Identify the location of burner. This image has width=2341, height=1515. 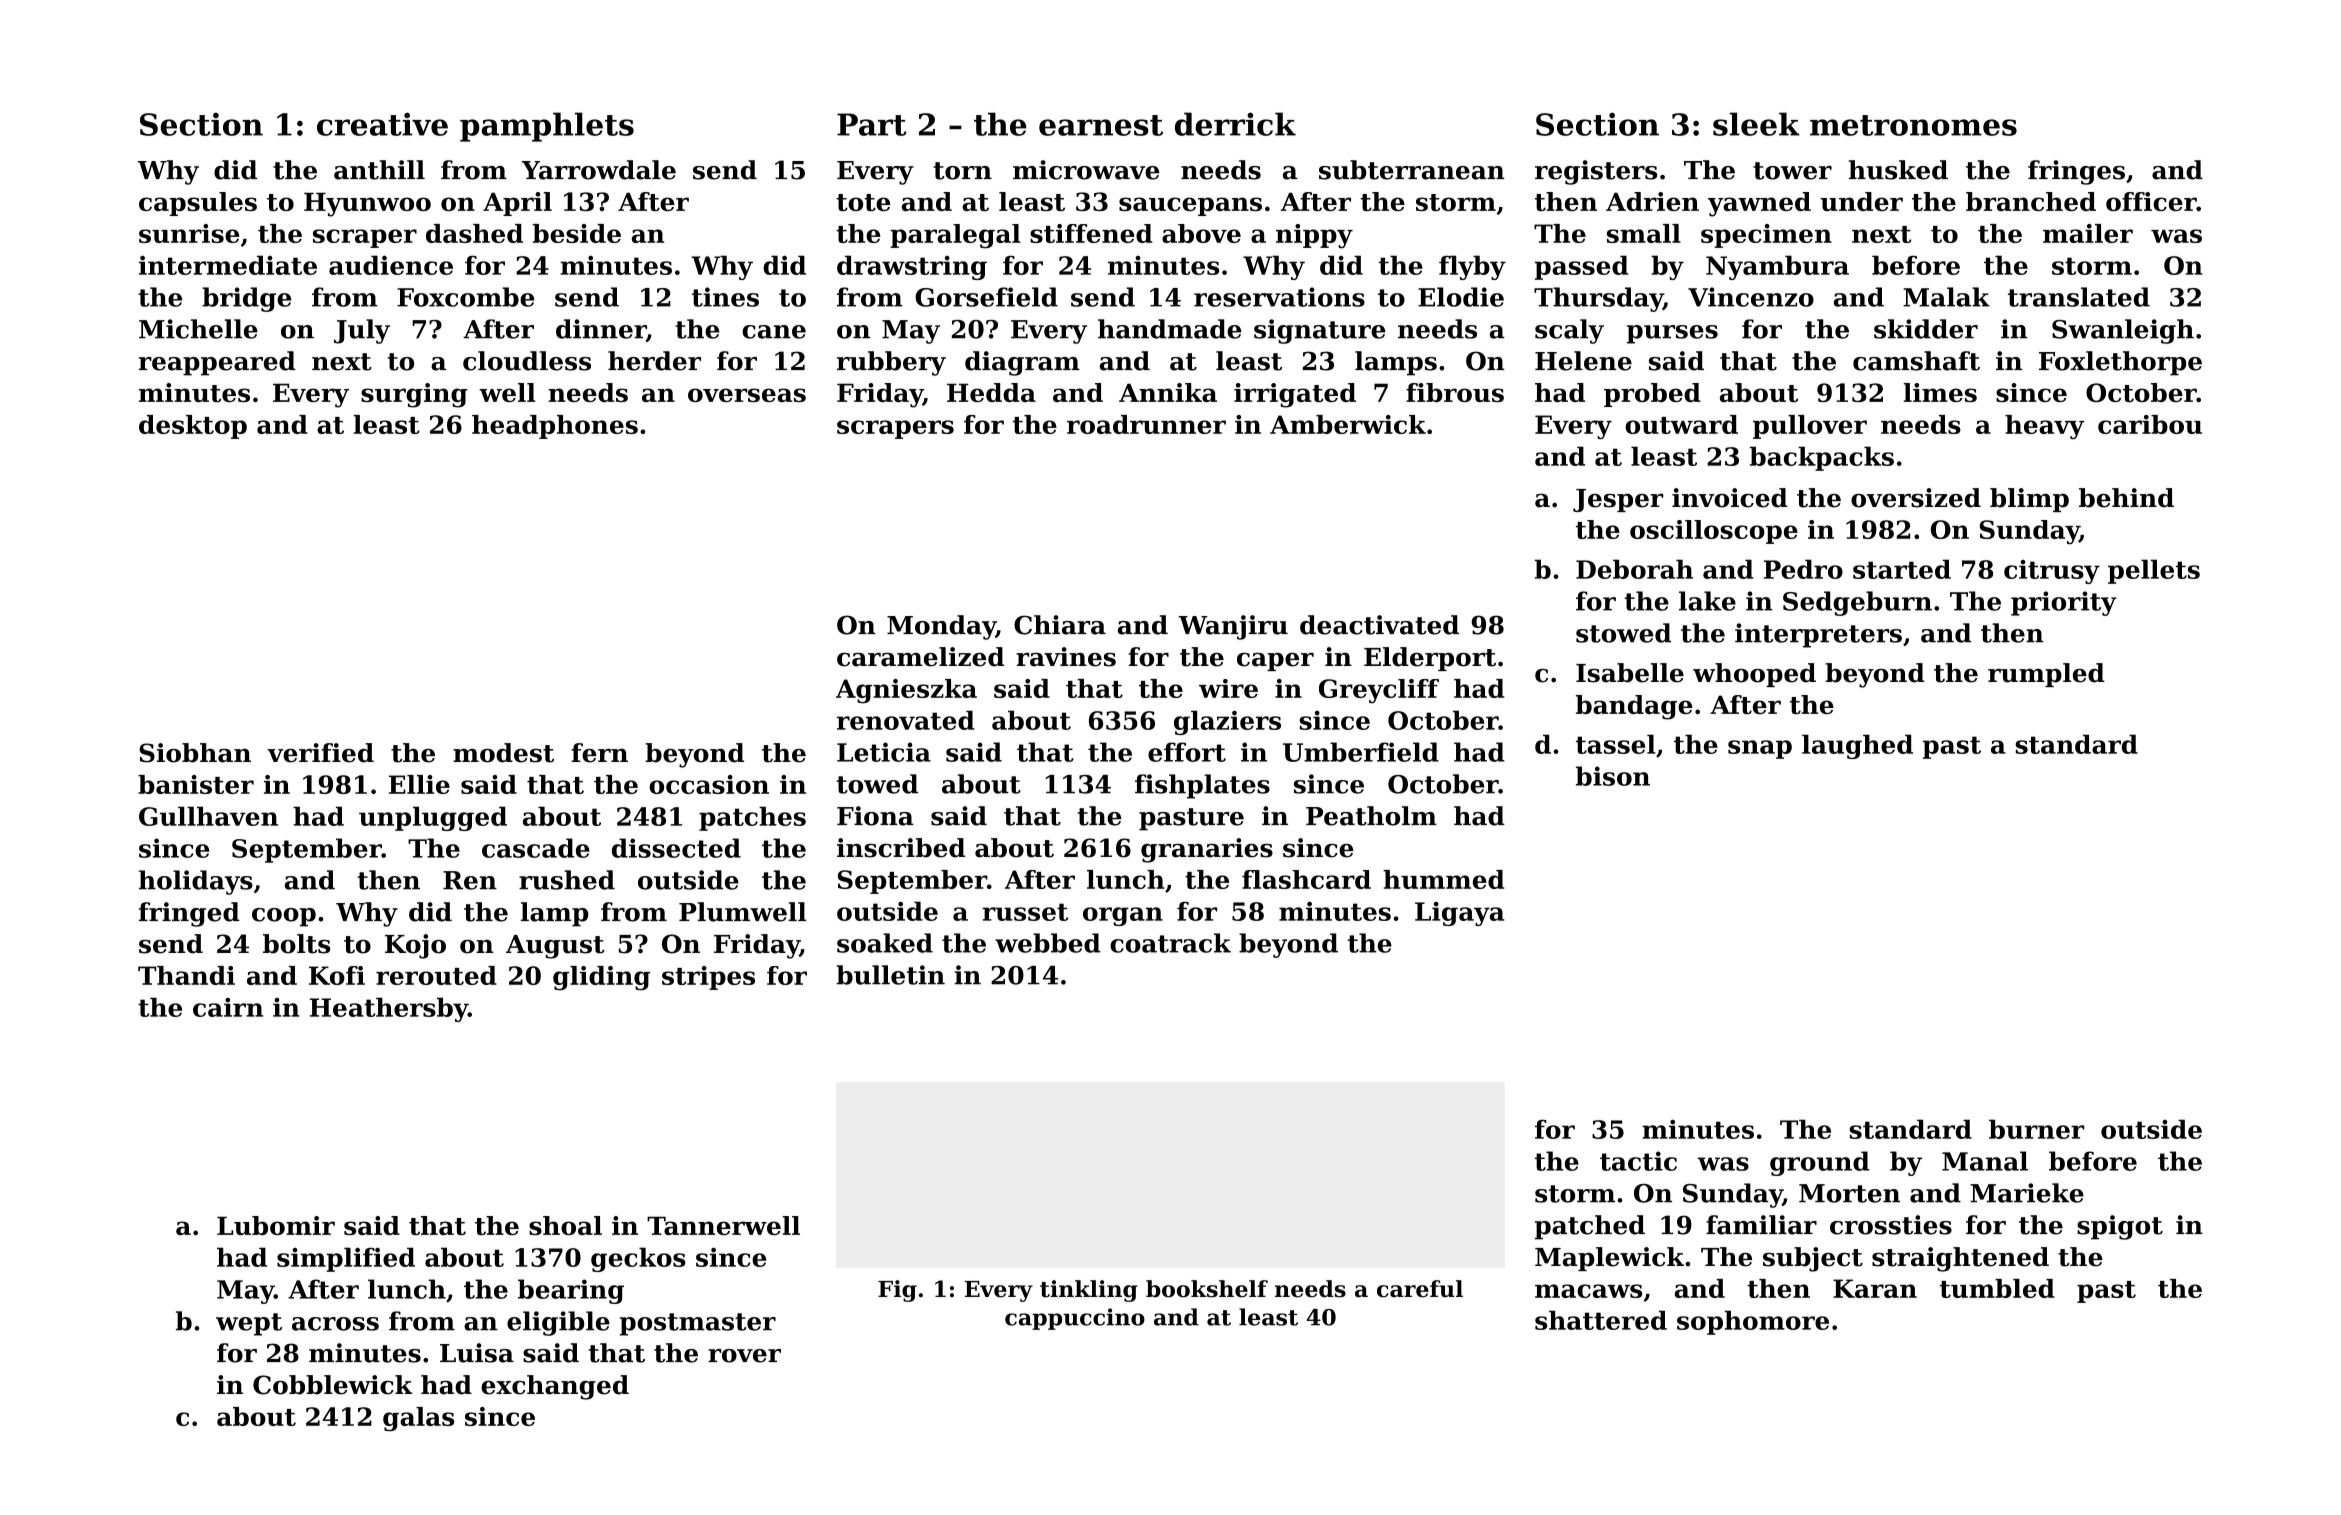
(2036, 1129).
